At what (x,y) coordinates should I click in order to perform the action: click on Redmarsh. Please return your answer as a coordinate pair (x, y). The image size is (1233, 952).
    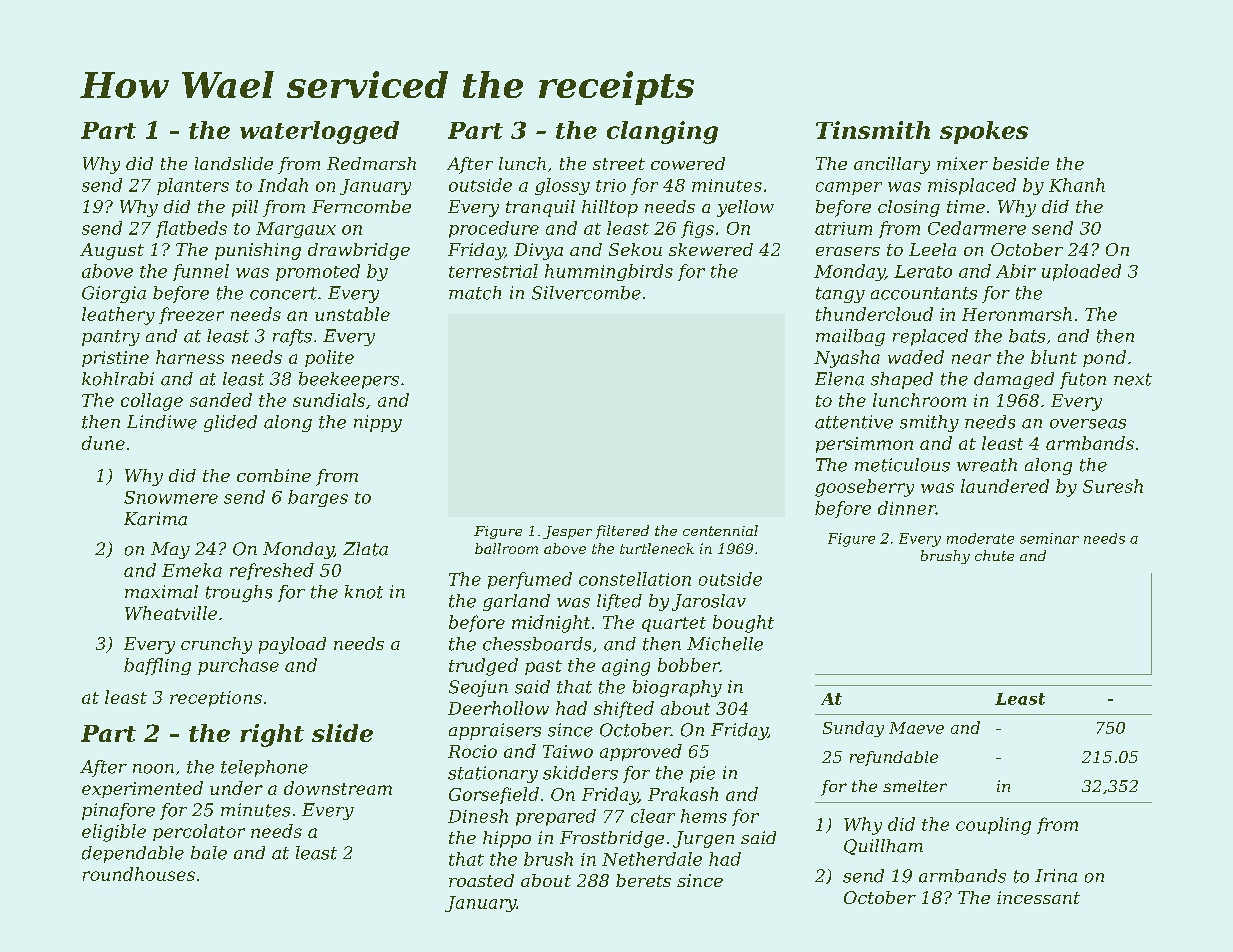
    Looking at the image, I should click on (371, 163).
